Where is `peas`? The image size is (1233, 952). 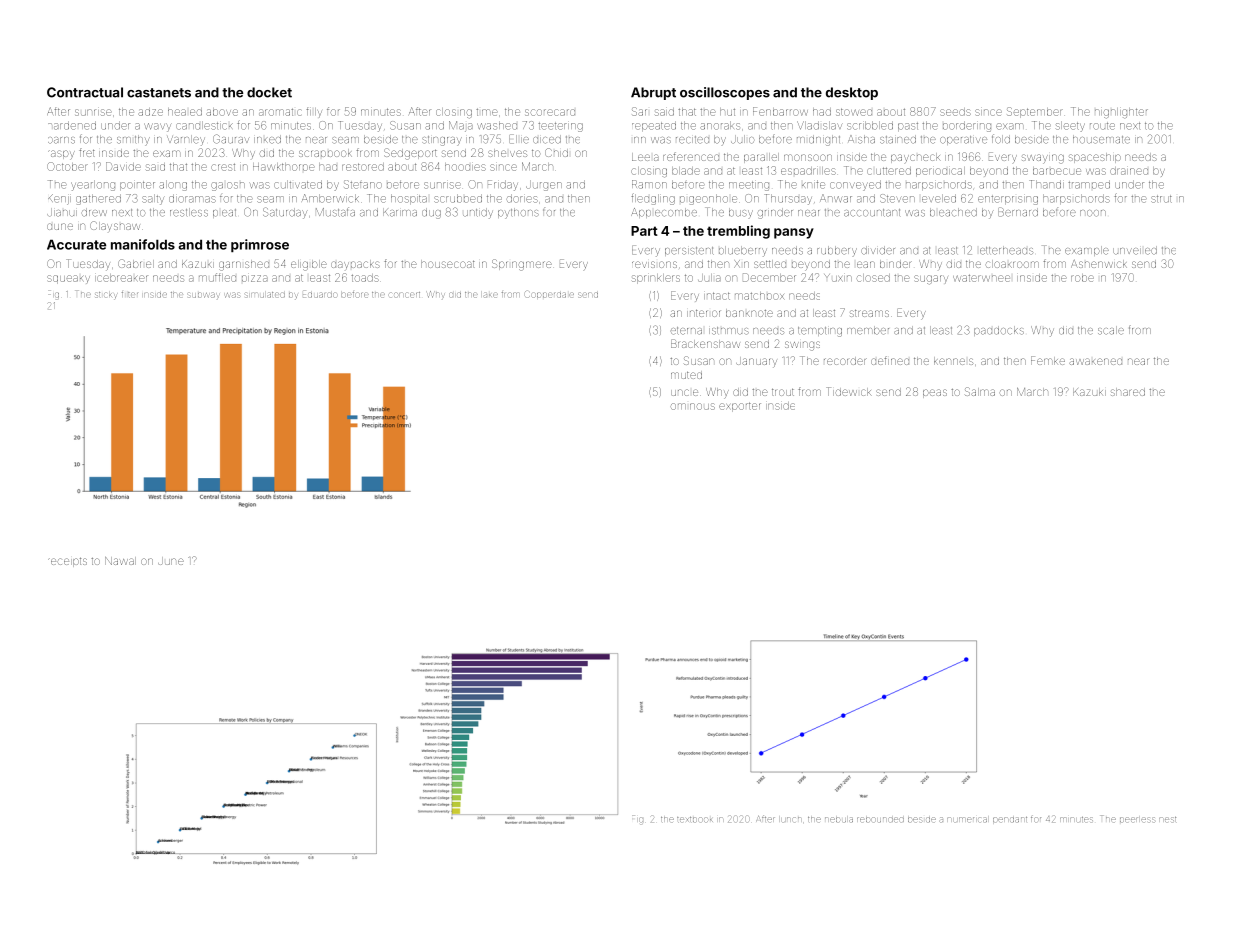 peas is located at coordinates (935, 393).
